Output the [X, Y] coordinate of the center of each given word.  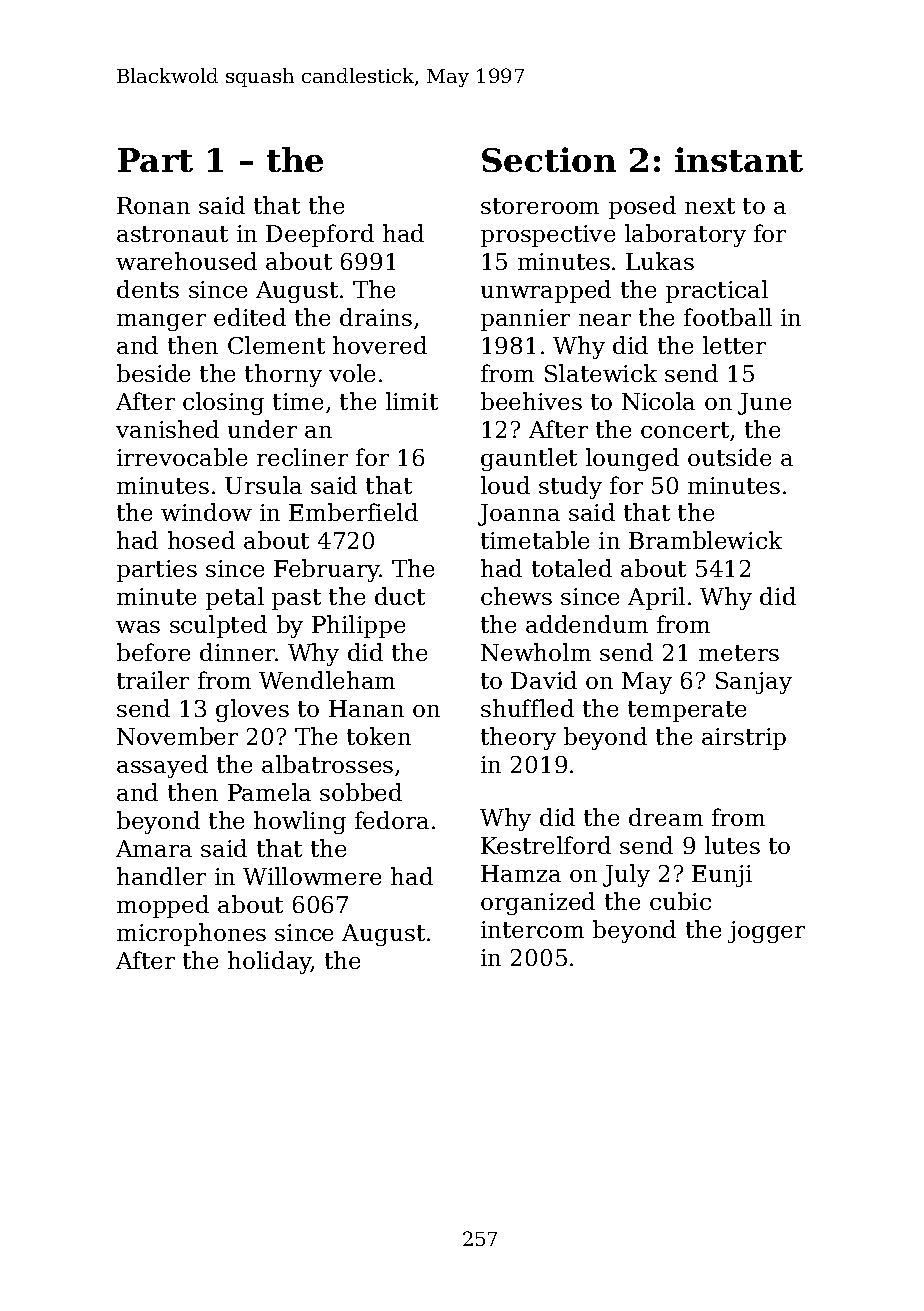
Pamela [269, 792]
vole [352, 373]
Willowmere [312, 876]
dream [666, 817]
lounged [632, 459]
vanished [167, 429]
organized [538, 903]
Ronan [153, 205]
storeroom [540, 206]
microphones [191, 934]
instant [739, 159]
